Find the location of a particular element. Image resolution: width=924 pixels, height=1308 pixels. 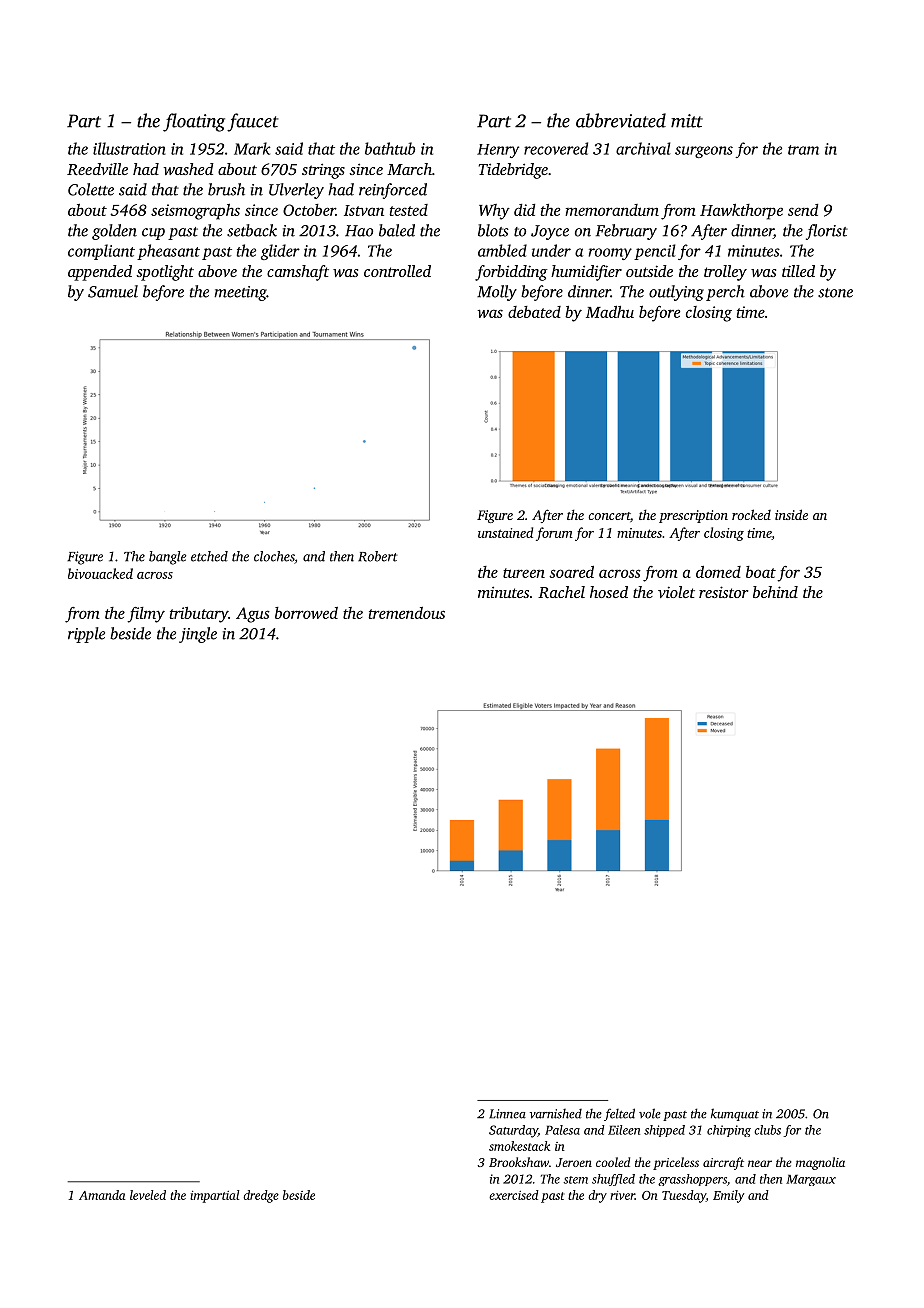

ripple is located at coordinates (86, 635).
